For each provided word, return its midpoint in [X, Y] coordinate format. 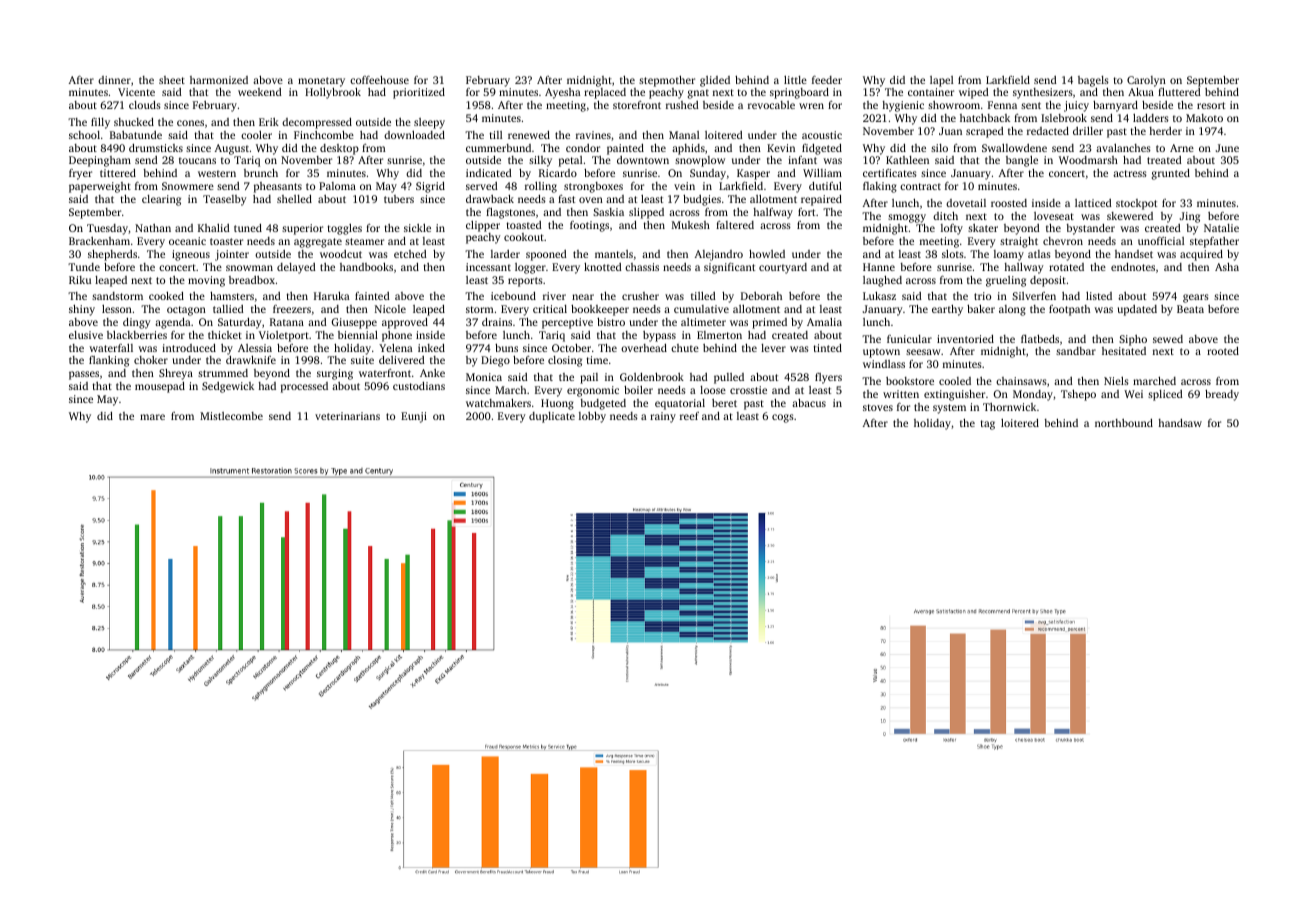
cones [190, 123]
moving [206, 281]
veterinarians [347, 416]
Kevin [781, 148]
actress [1130, 173]
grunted [1171, 174]
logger [530, 268]
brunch [261, 173]
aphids [688, 149]
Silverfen [1034, 296]
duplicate [552, 417]
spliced [1165, 395]
